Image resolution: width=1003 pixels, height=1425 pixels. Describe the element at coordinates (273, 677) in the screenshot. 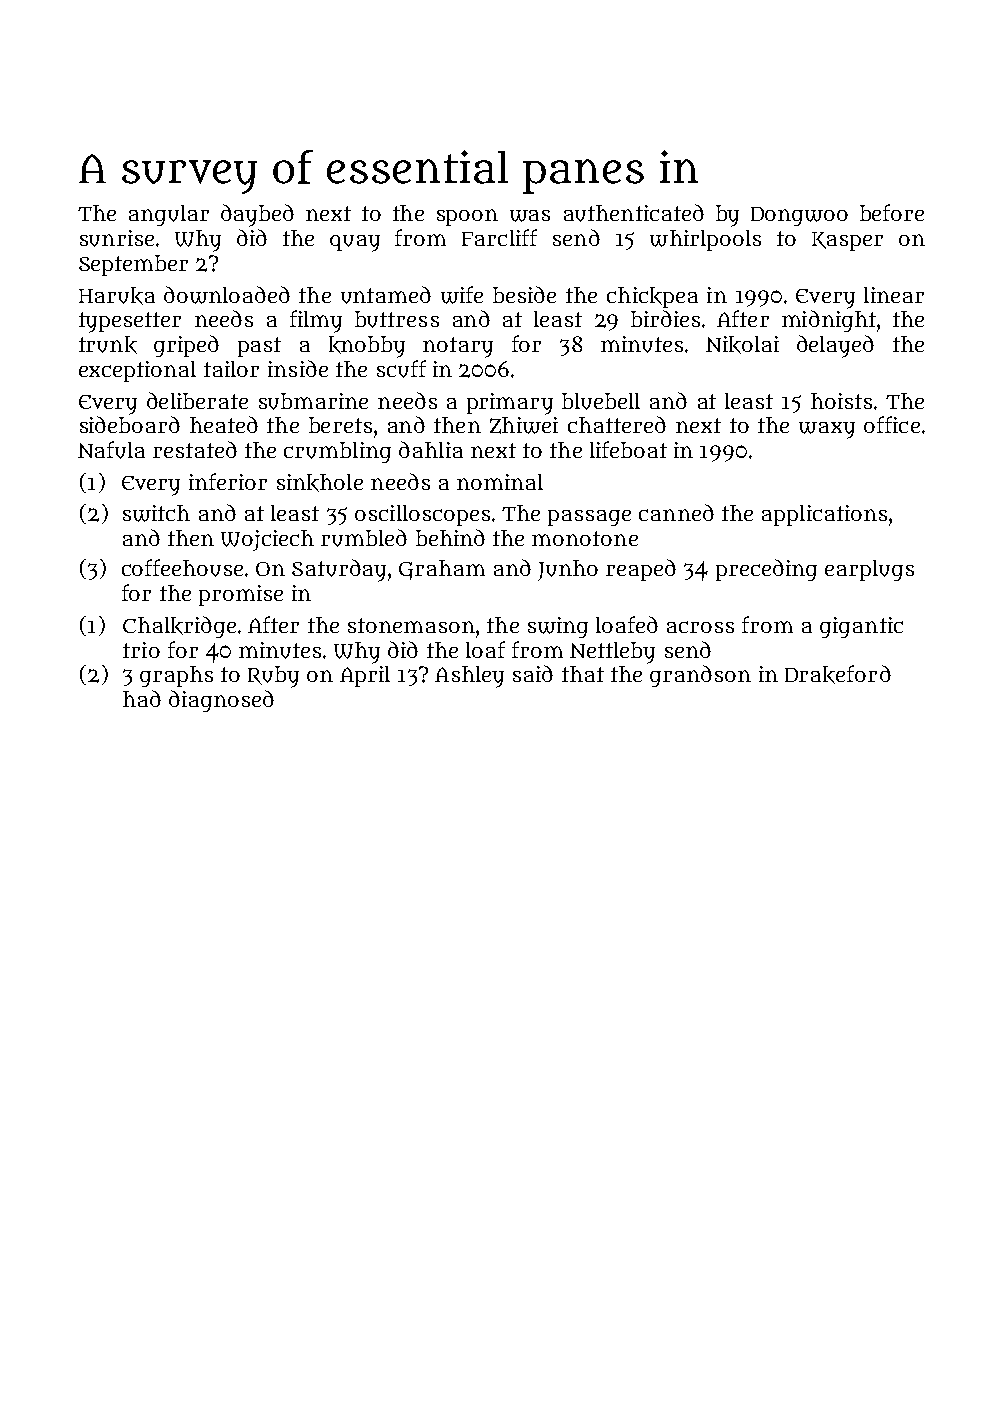

I see `Ruby` at that location.
